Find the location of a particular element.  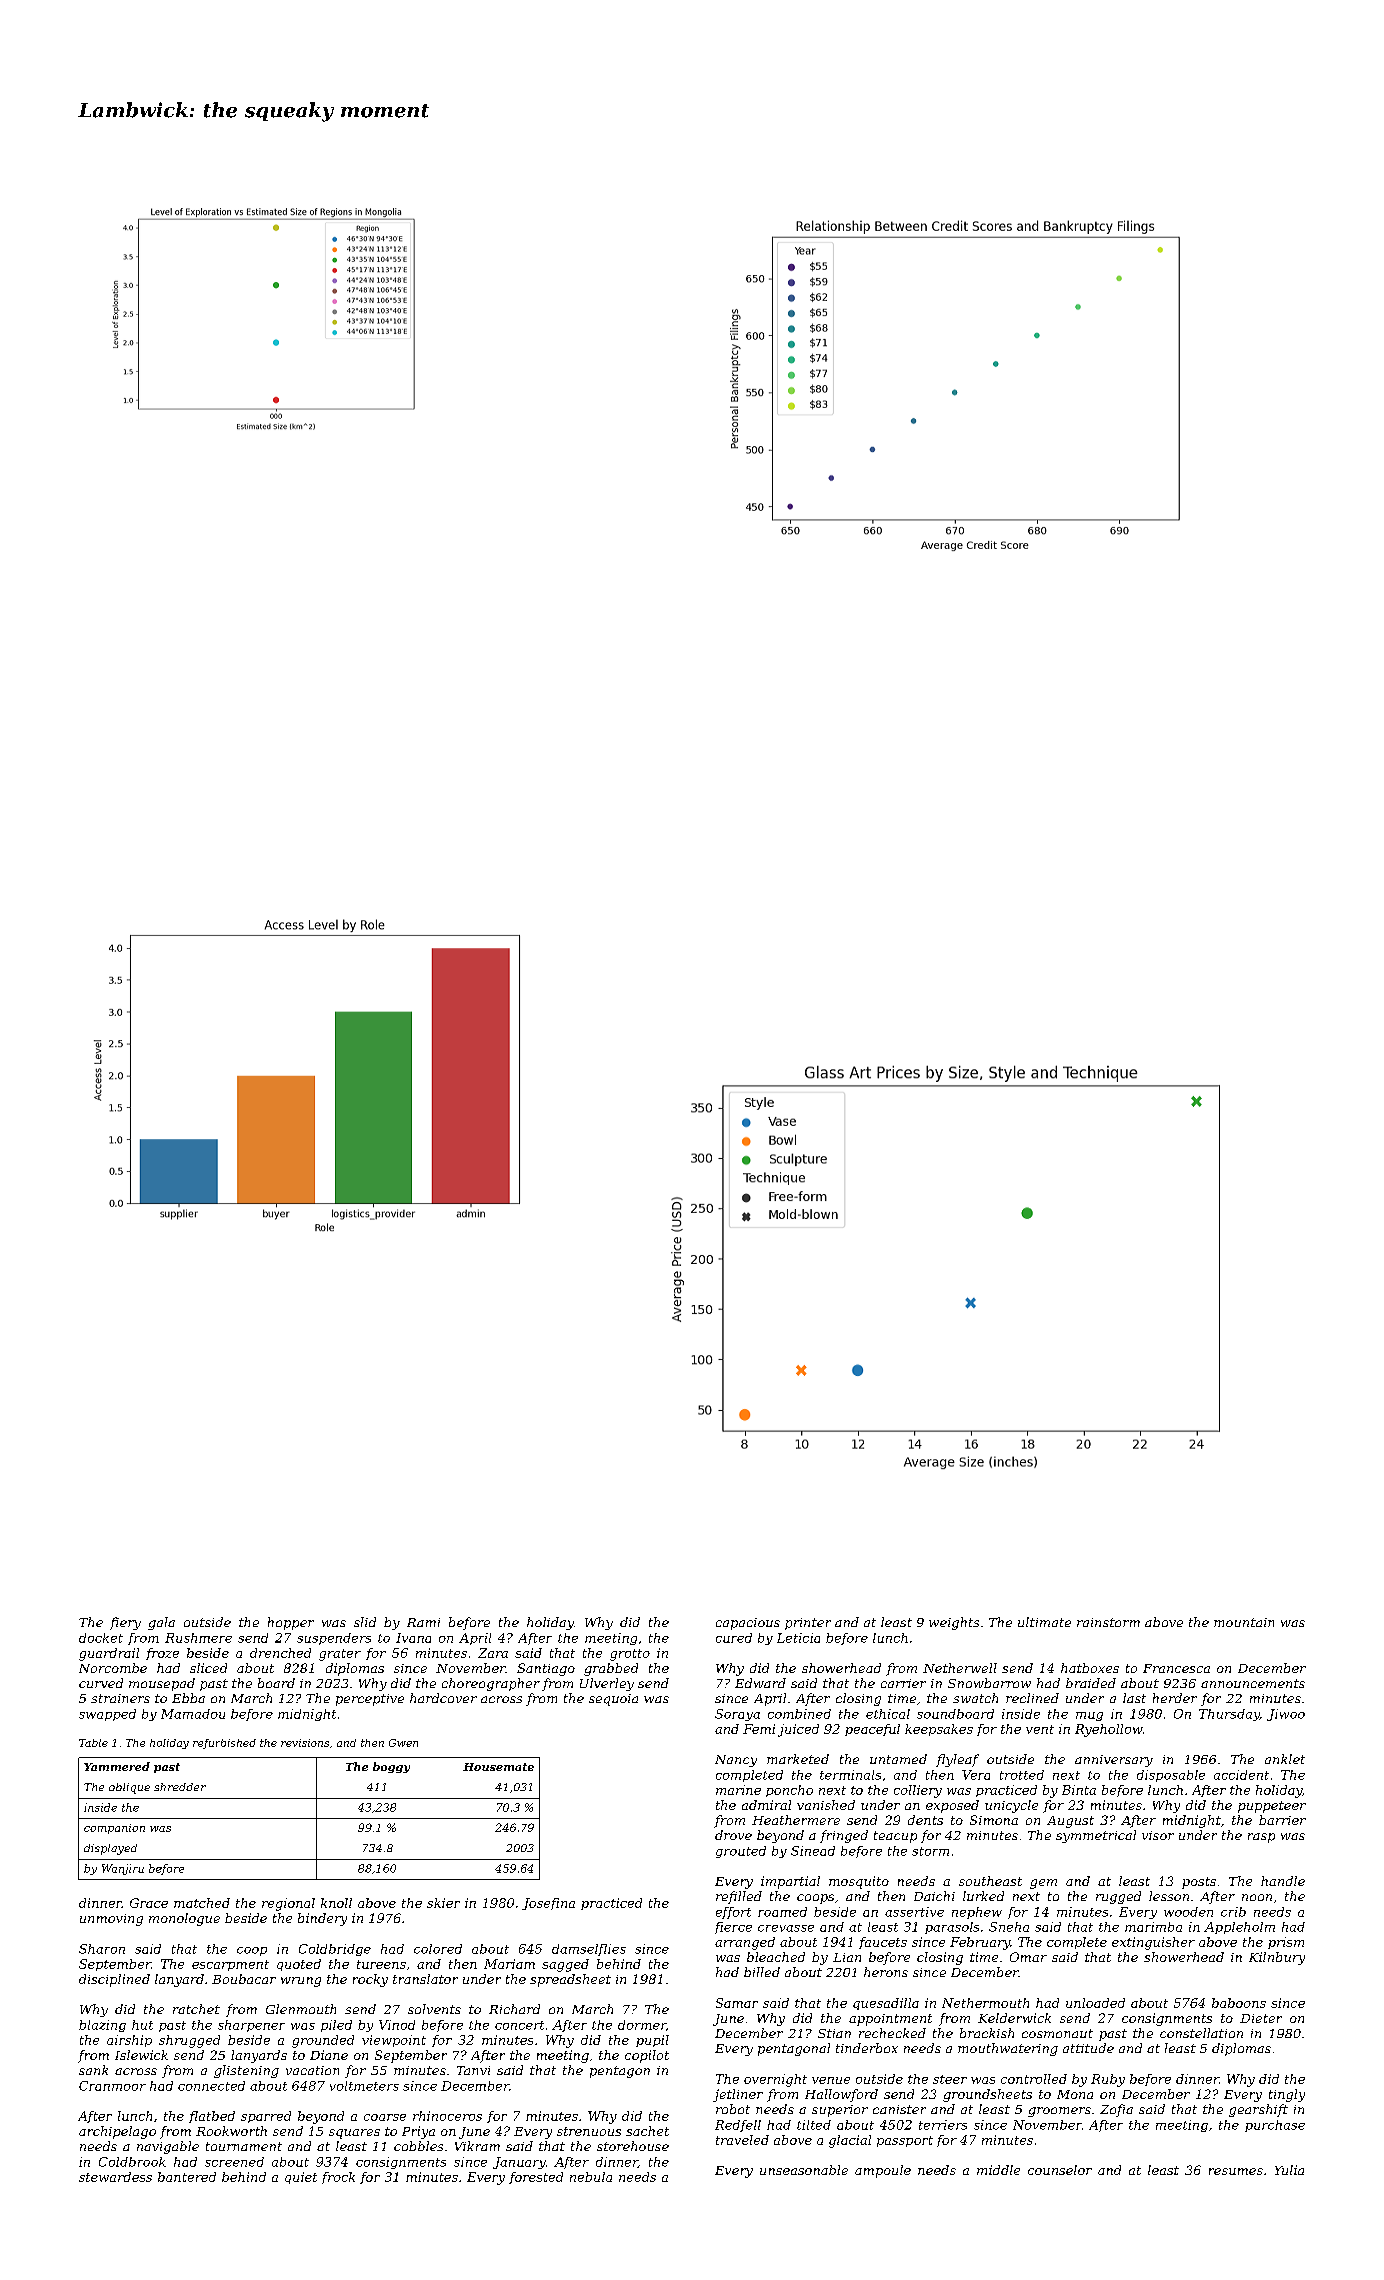

printer is located at coordinates (808, 1624).
